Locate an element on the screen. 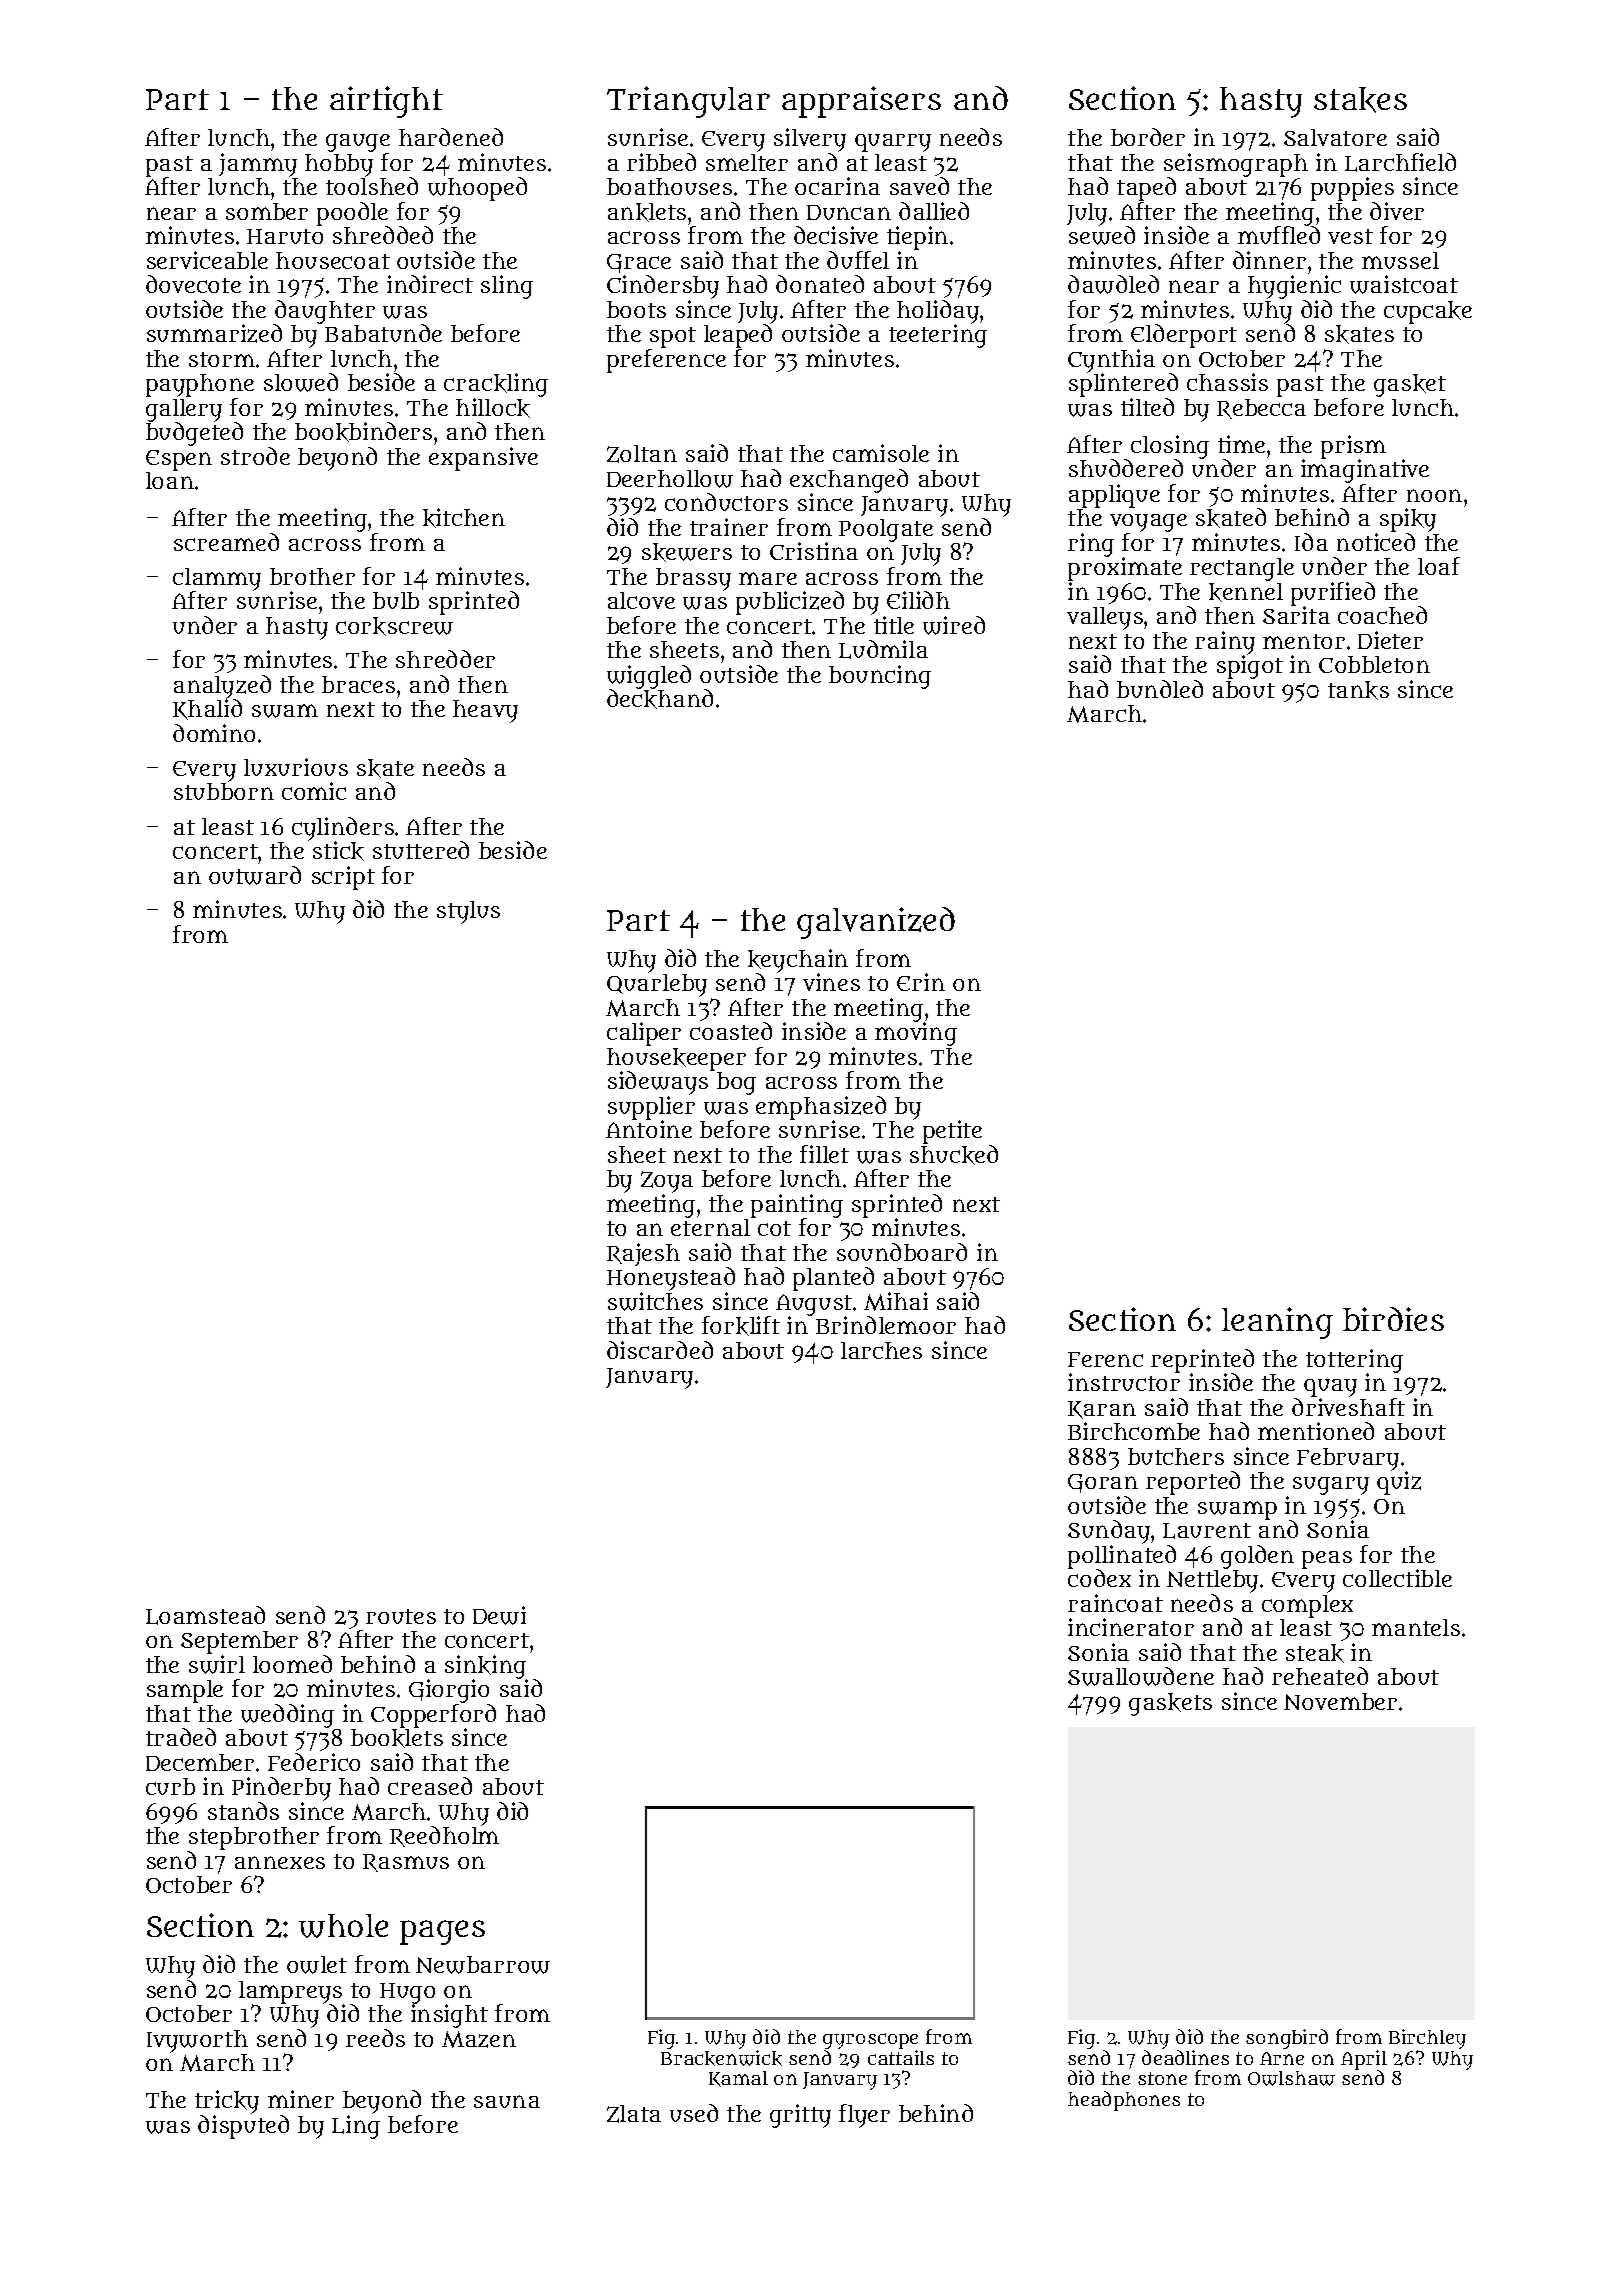  Dewi is located at coordinates (499, 1615).
